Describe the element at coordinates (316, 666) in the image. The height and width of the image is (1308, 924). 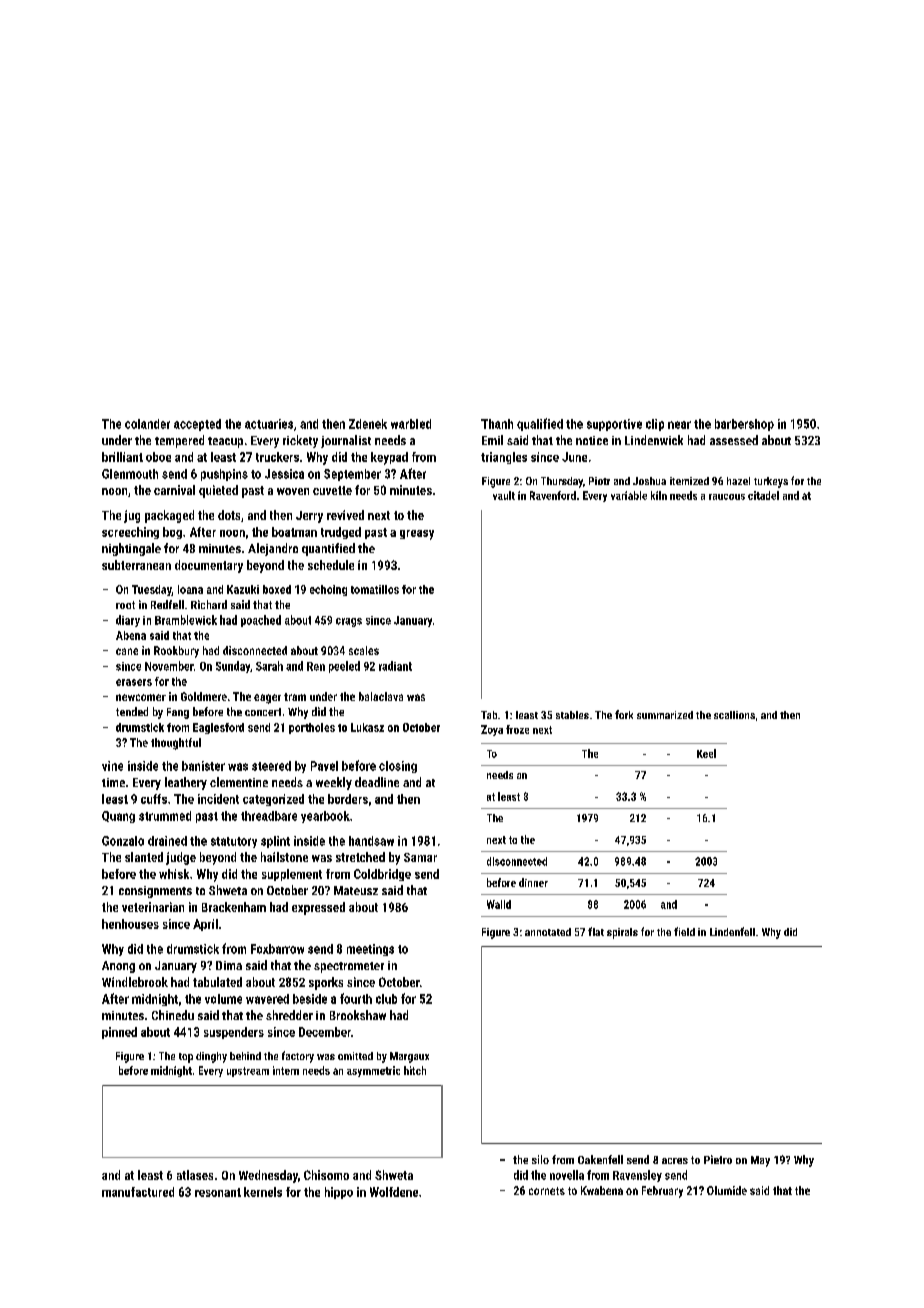
I see `Ren` at that location.
